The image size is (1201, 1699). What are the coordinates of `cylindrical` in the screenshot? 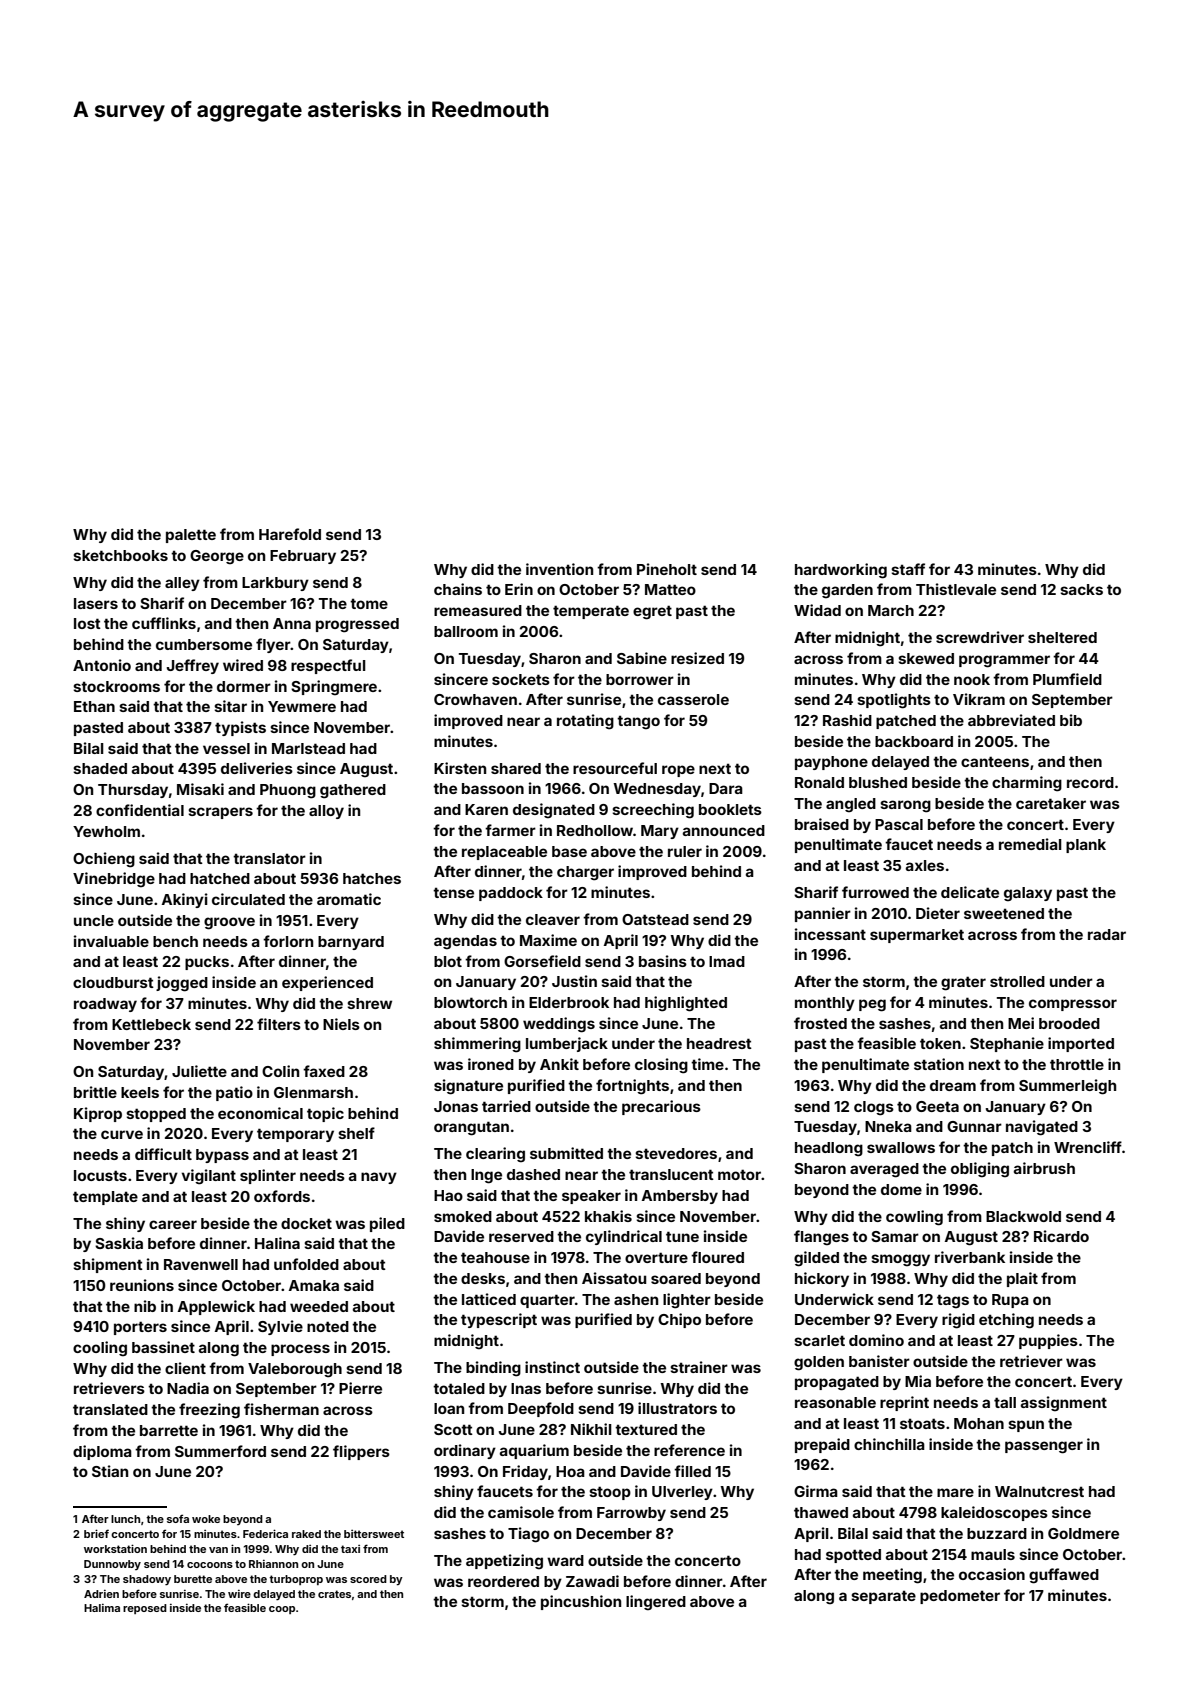 It's located at (624, 1237).
